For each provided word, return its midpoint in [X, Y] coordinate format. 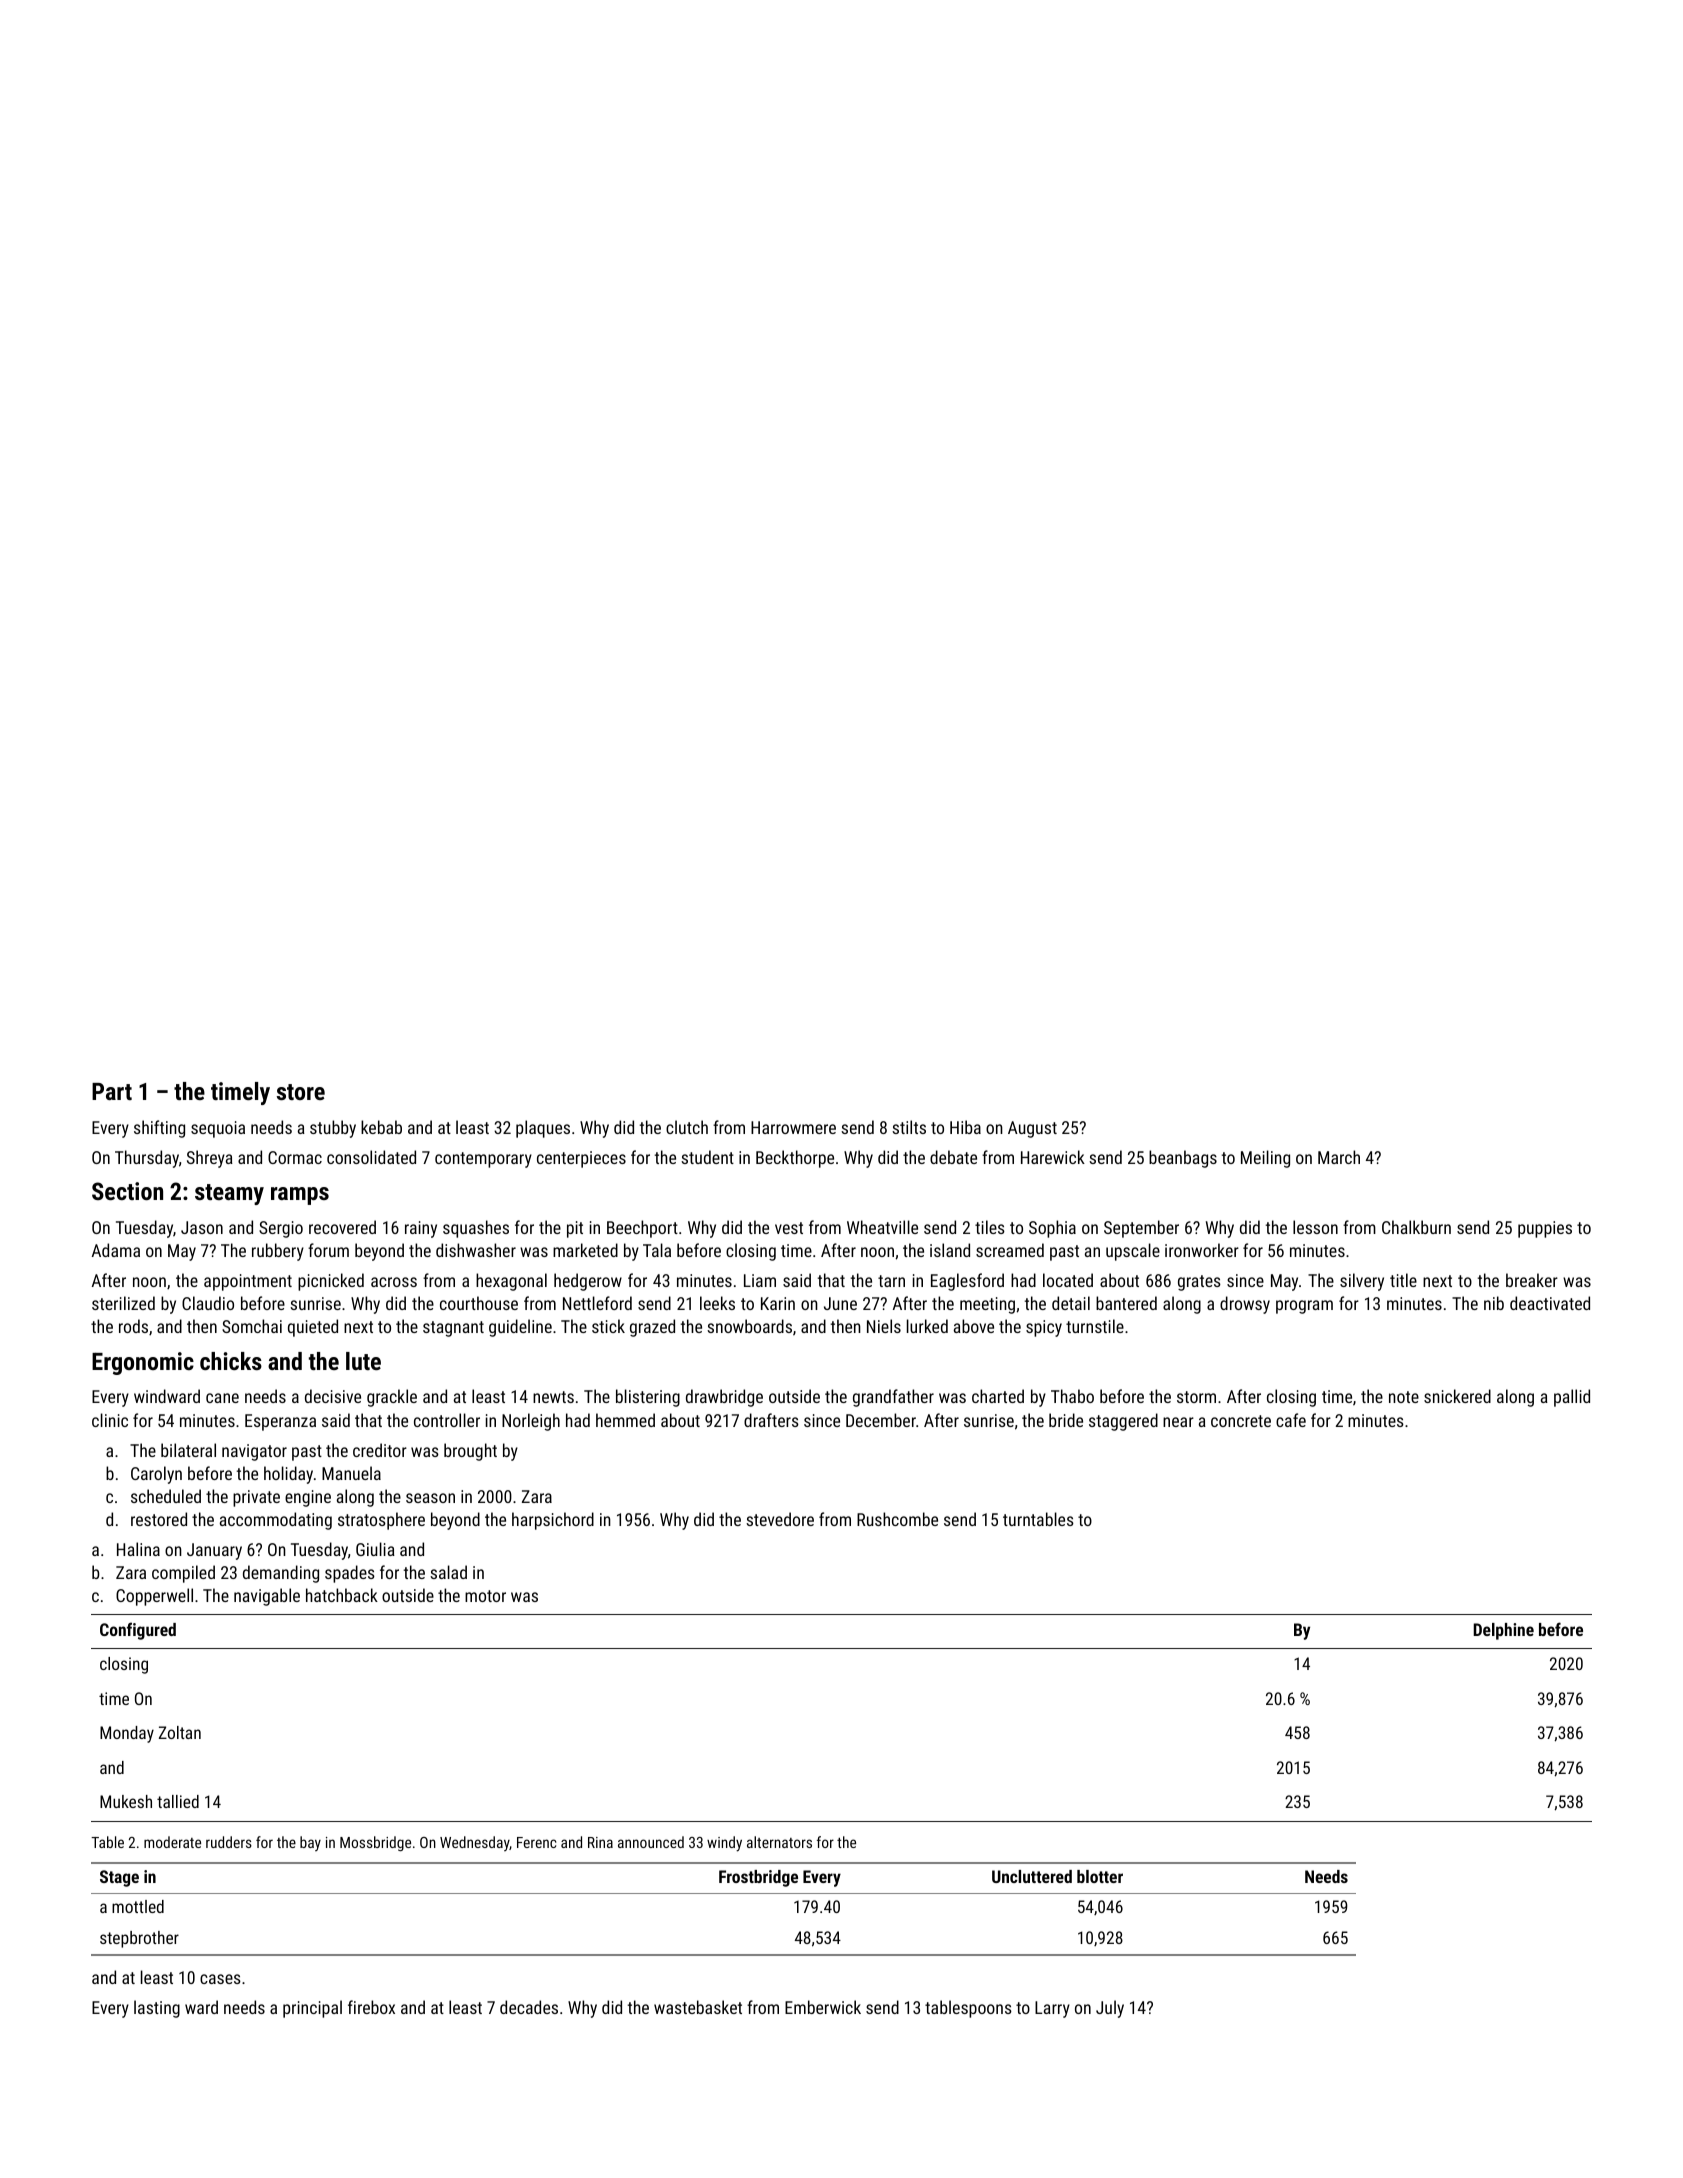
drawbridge [724, 1398]
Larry [1052, 2009]
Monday [127, 1734]
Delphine [1503, 1631]
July [1110, 2009]
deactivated [1550, 1303]
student [707, 1157]
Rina [600, 1842]
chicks [231, 1361]
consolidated [371, 1157]
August [1032, 1129]
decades [529, 2007]
